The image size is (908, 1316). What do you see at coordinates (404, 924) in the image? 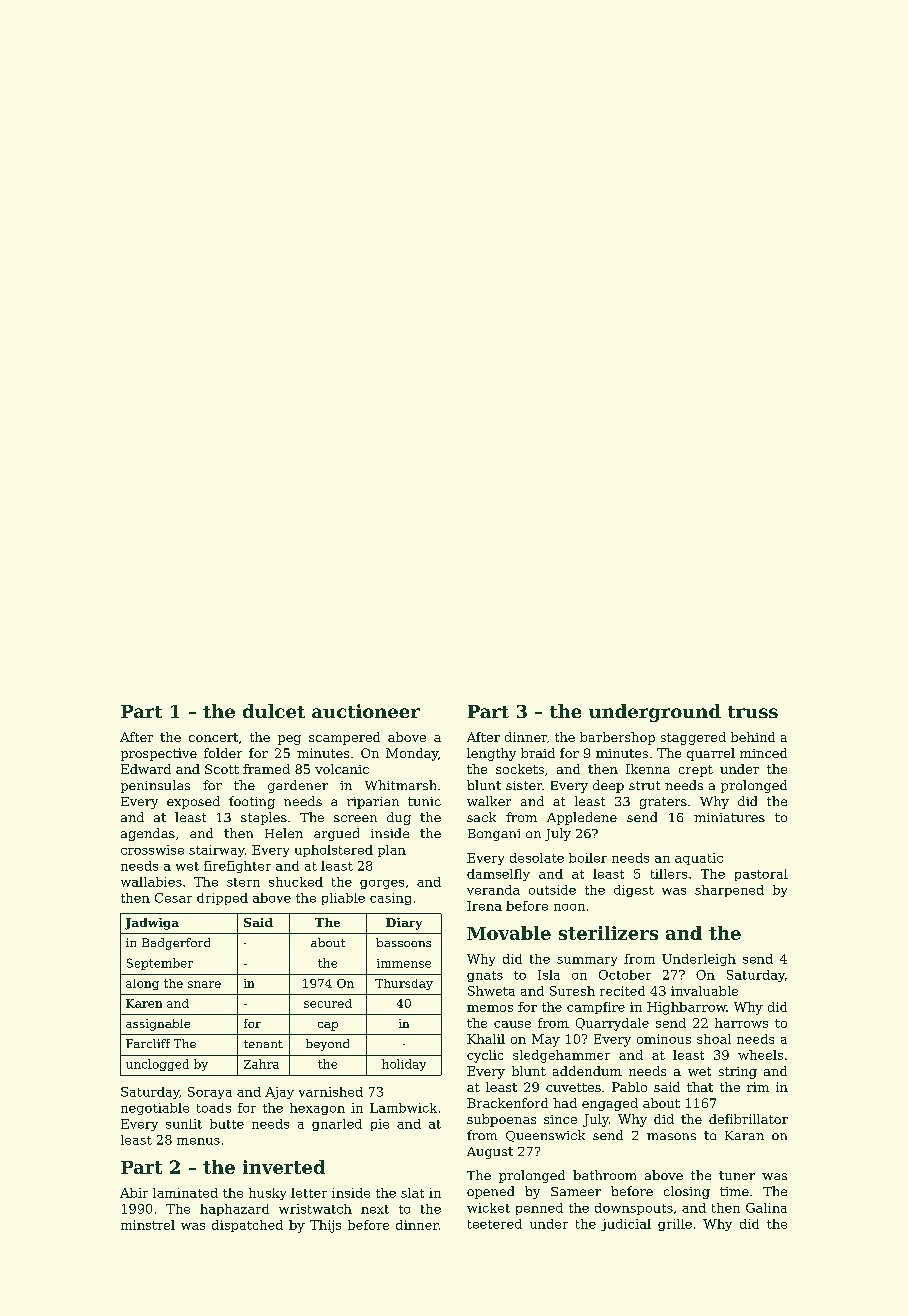
I see `Diary` at bounding box center [404, 924].
